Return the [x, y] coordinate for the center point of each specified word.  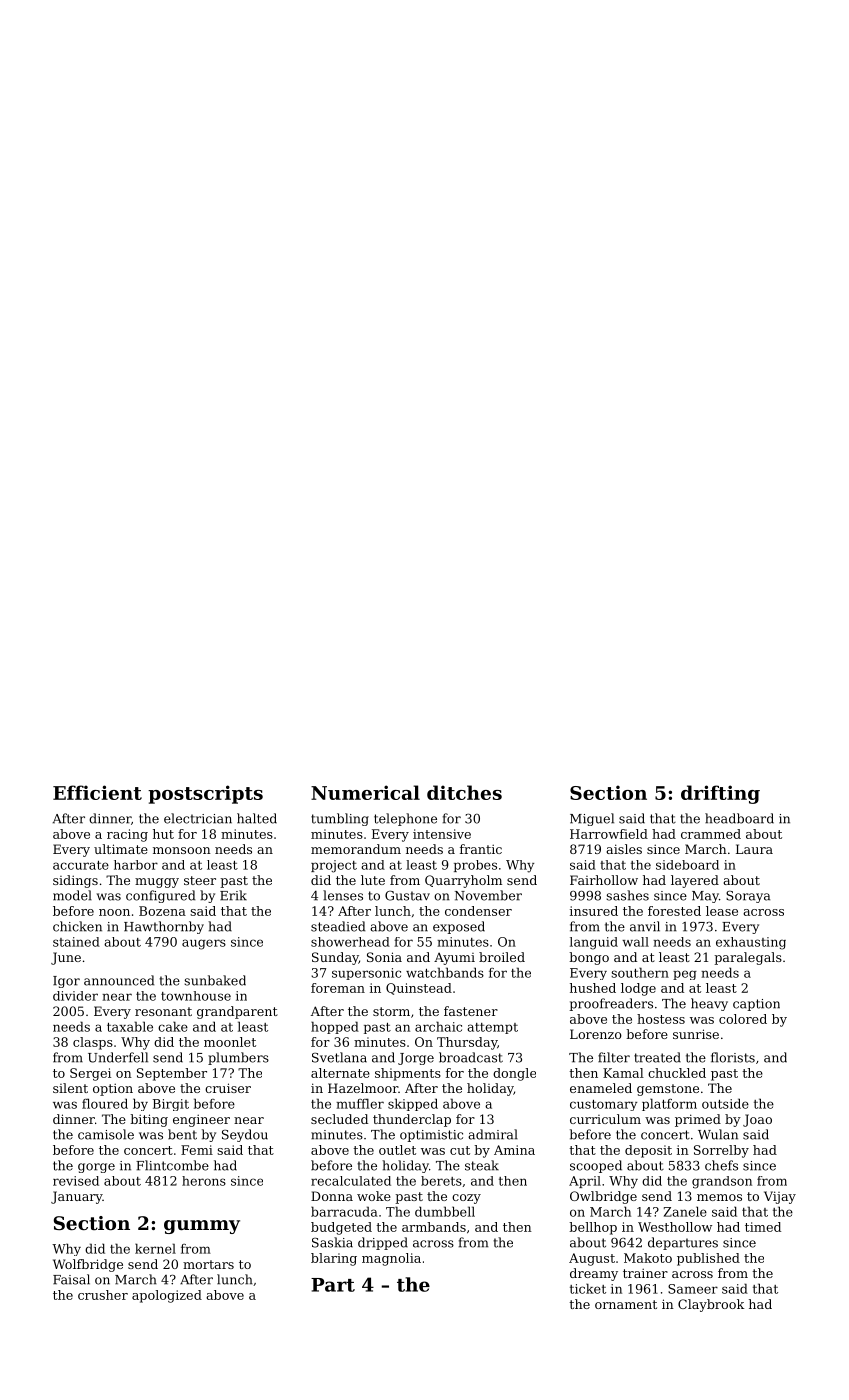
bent [182, 1134]
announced [119, 980]
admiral [493, 1134]
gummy [202, 1227]
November [488, 895]
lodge [638, 989]
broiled [502, 957]
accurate [81, 865]
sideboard [687, 865]
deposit [648, 1151]
